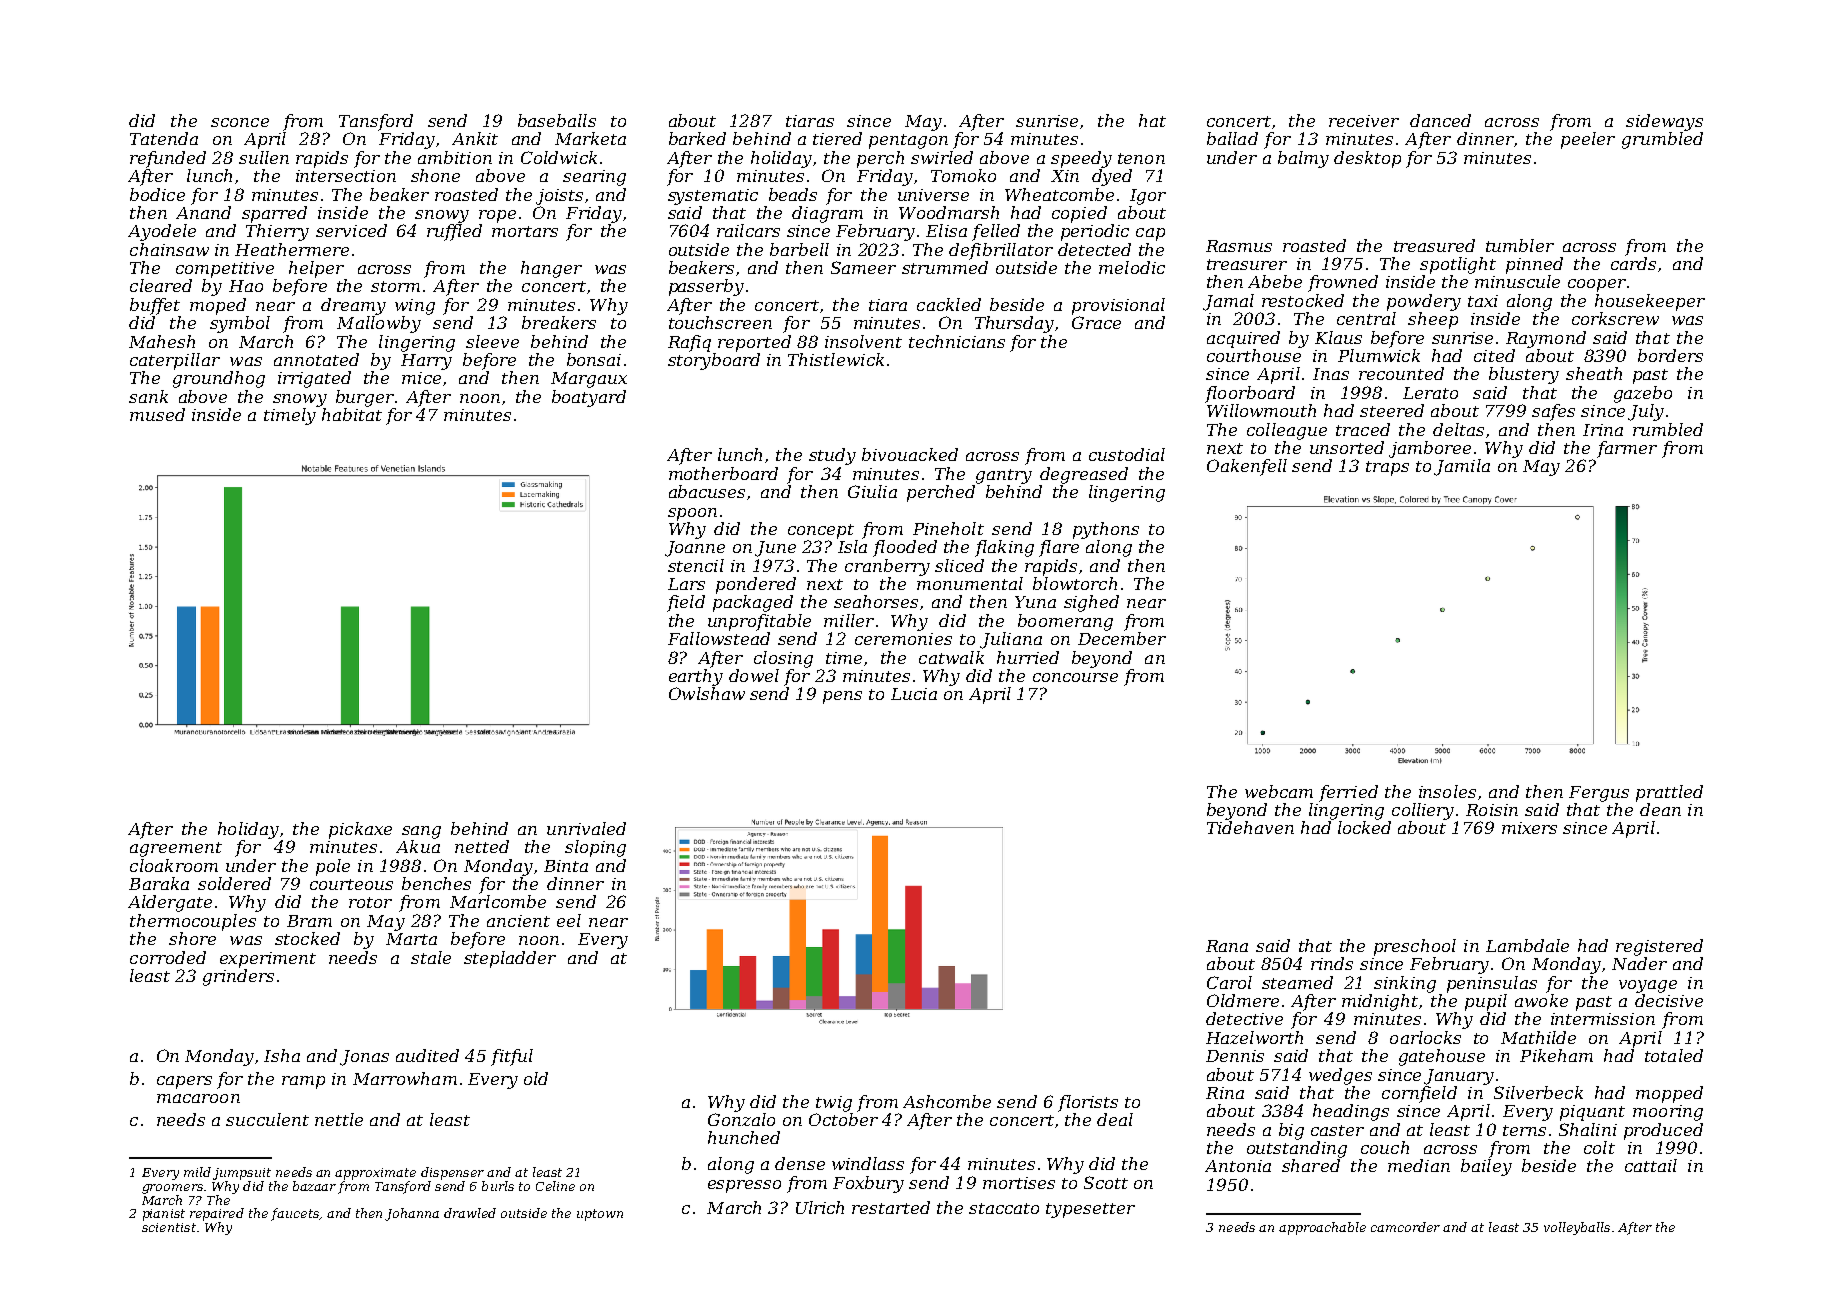 Image resolution: width=1833 pixels, height=1296 pixels. Describe the element at coordinates (510, 959) in the screenshot. I see `stepladder` at that location.
